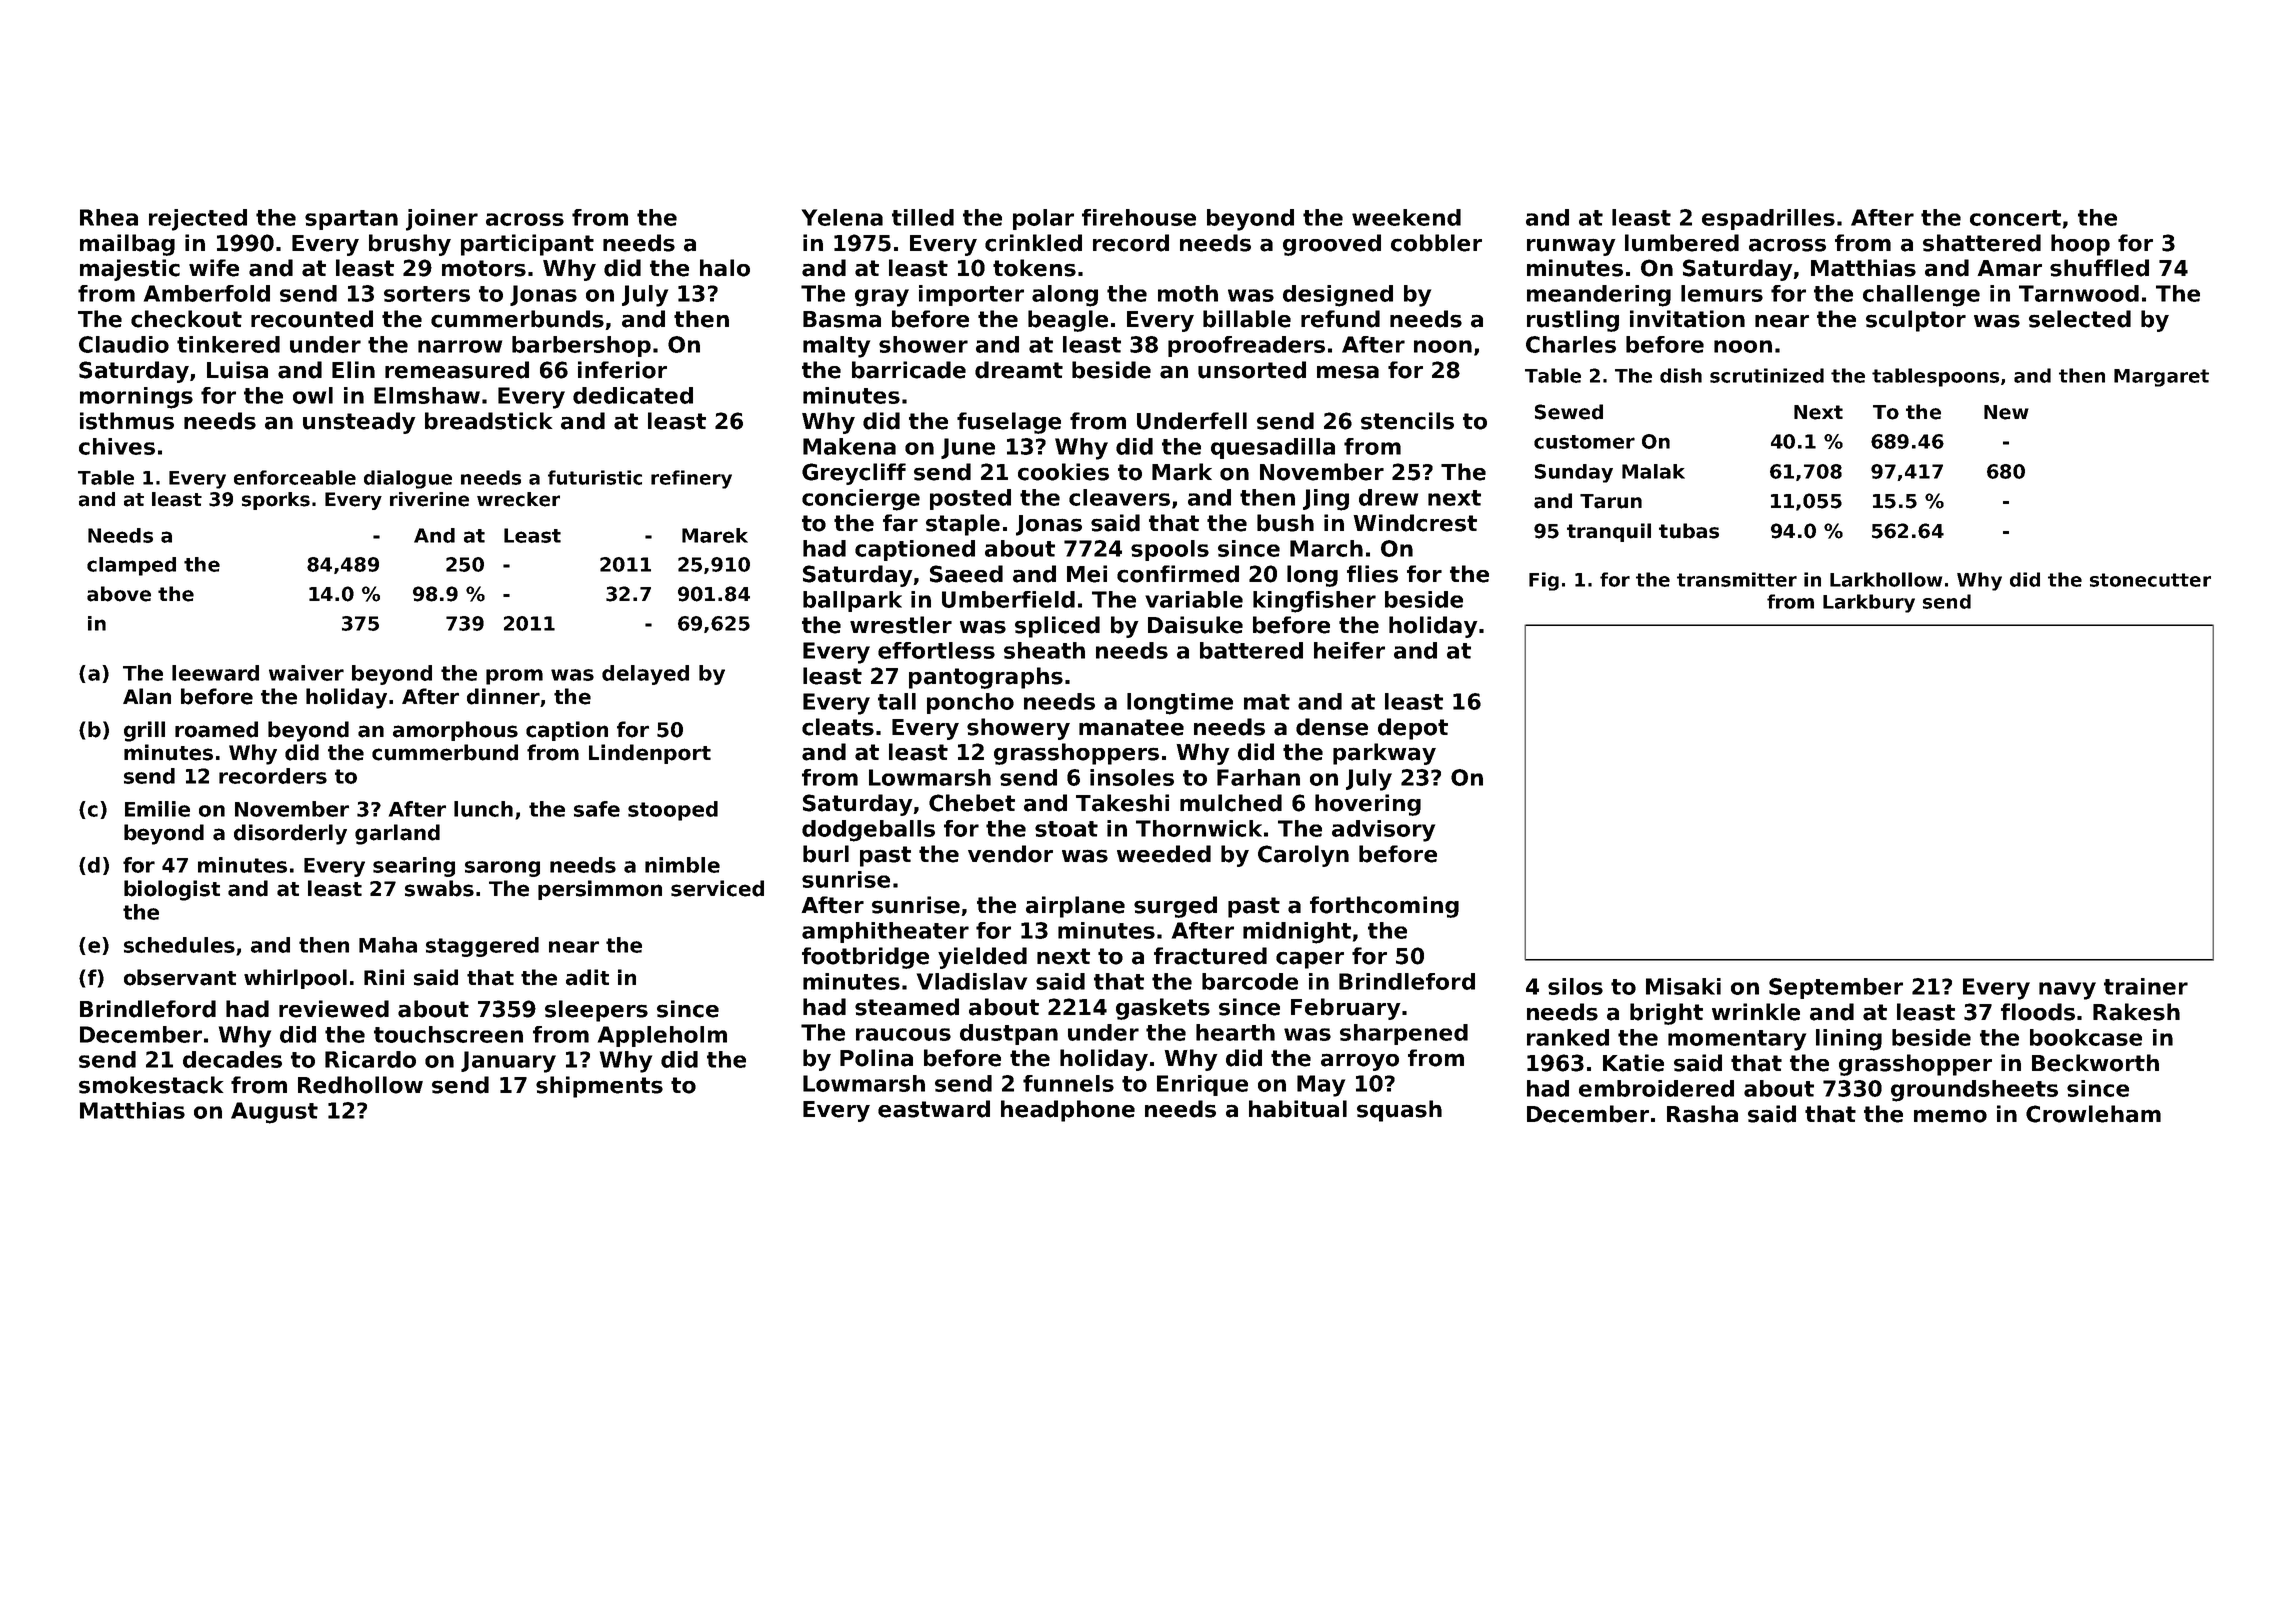 This page has height=1620, width=2292. I want to click on tranquil, so click(1609, 532).
